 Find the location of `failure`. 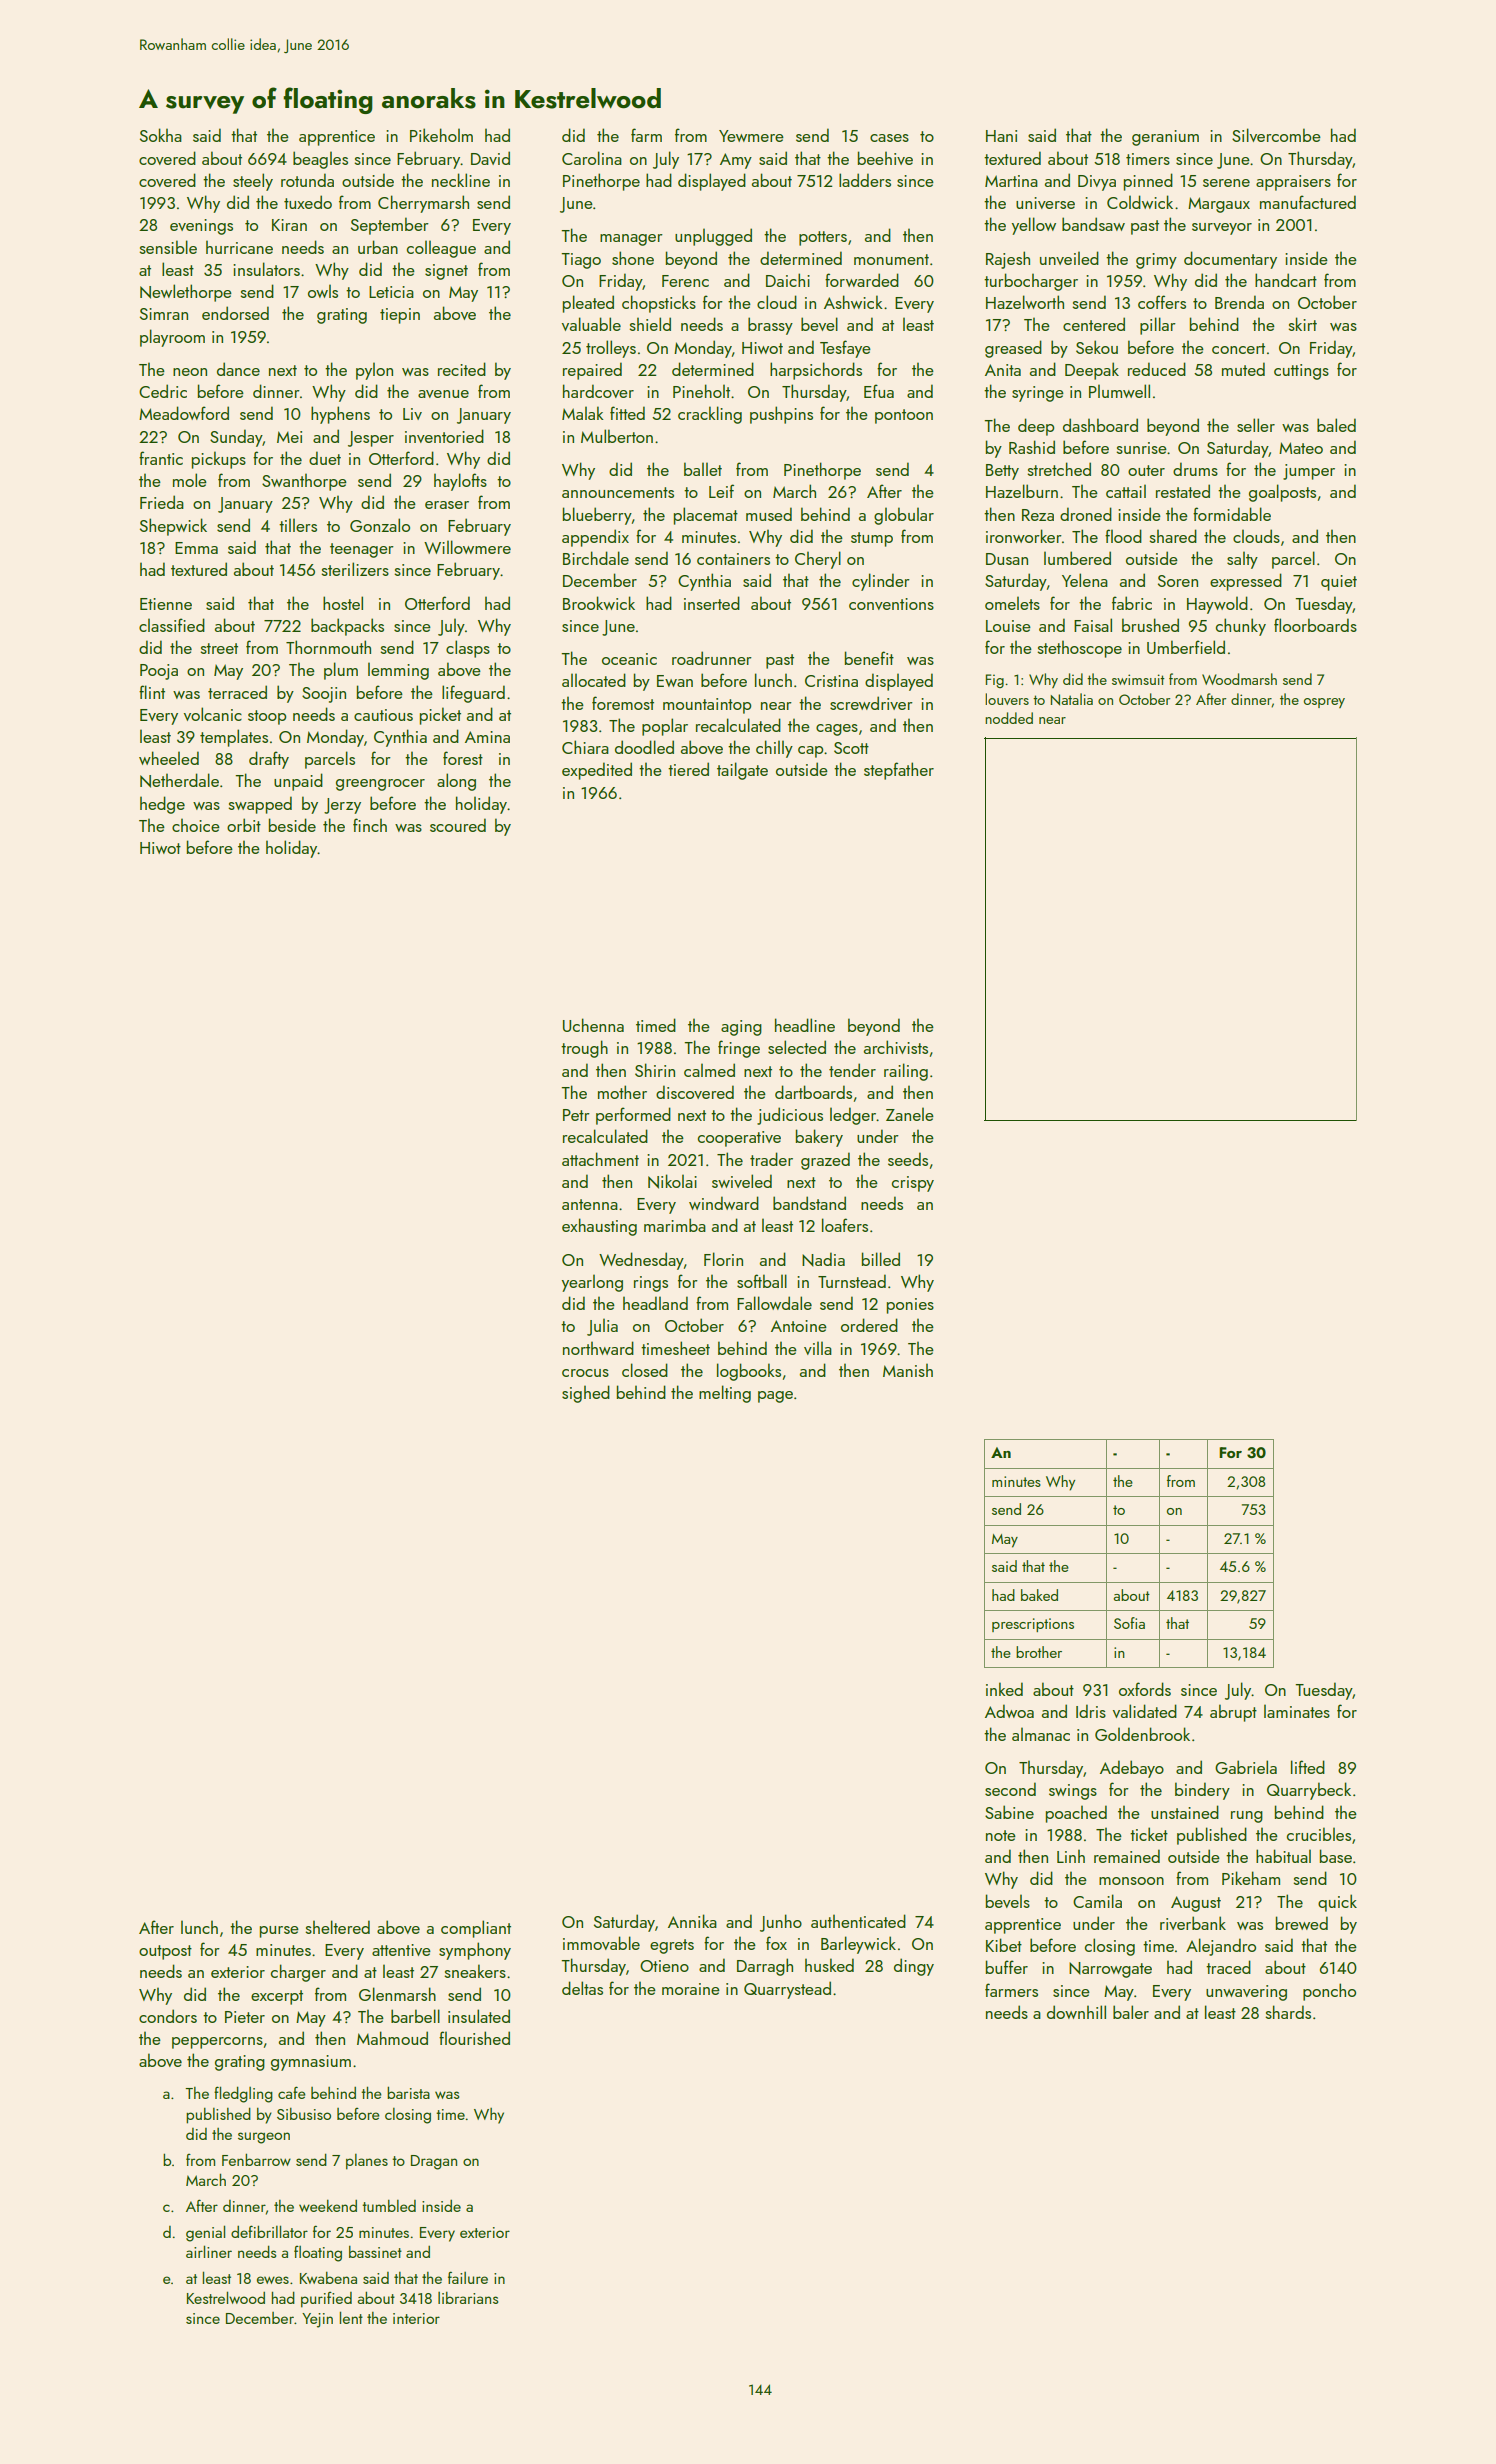

failure is located at coordinates (468, 2277).
